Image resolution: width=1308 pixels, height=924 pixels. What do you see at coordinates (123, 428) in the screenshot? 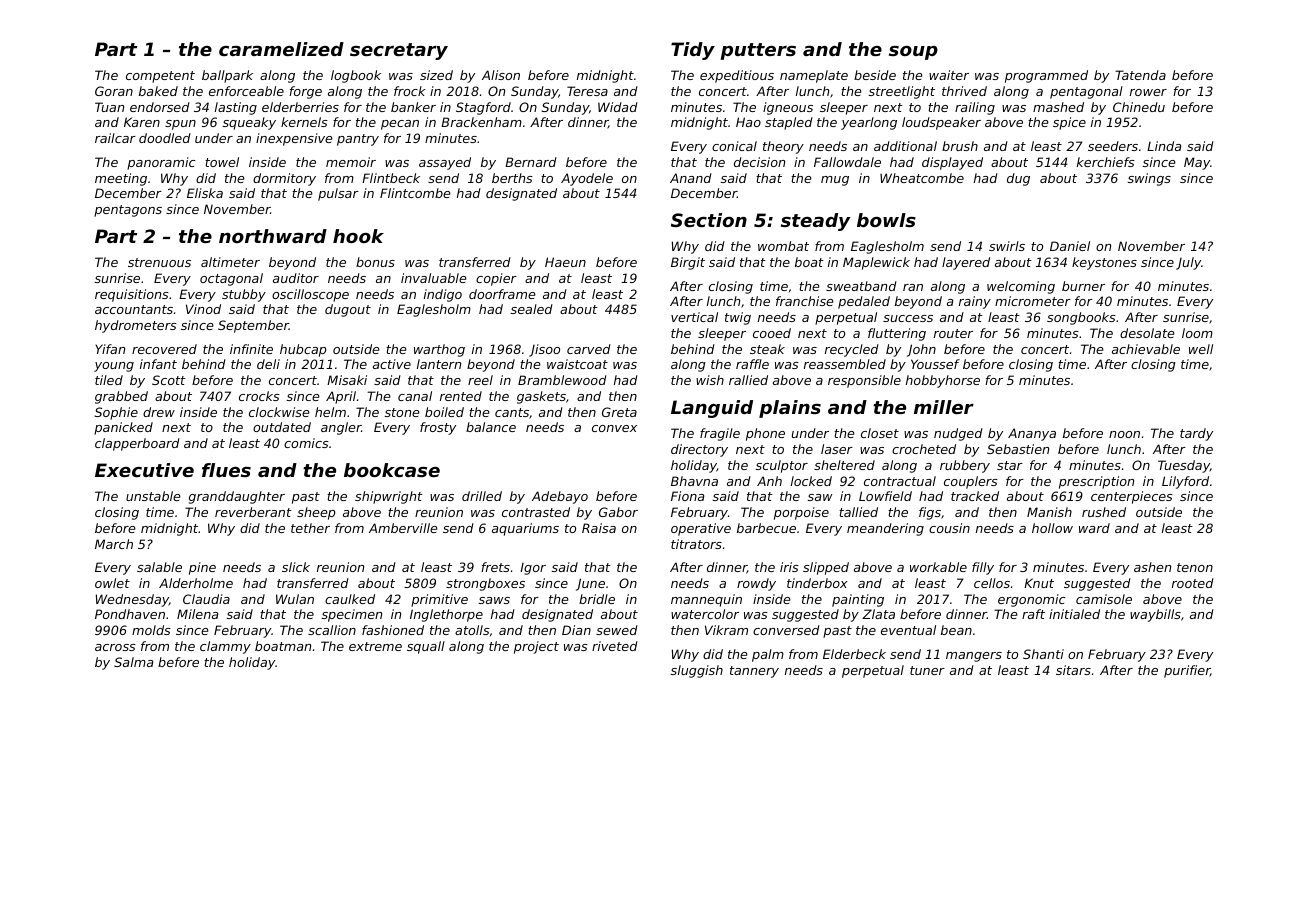
I see `panicked` at bounding box center [123, 428].
